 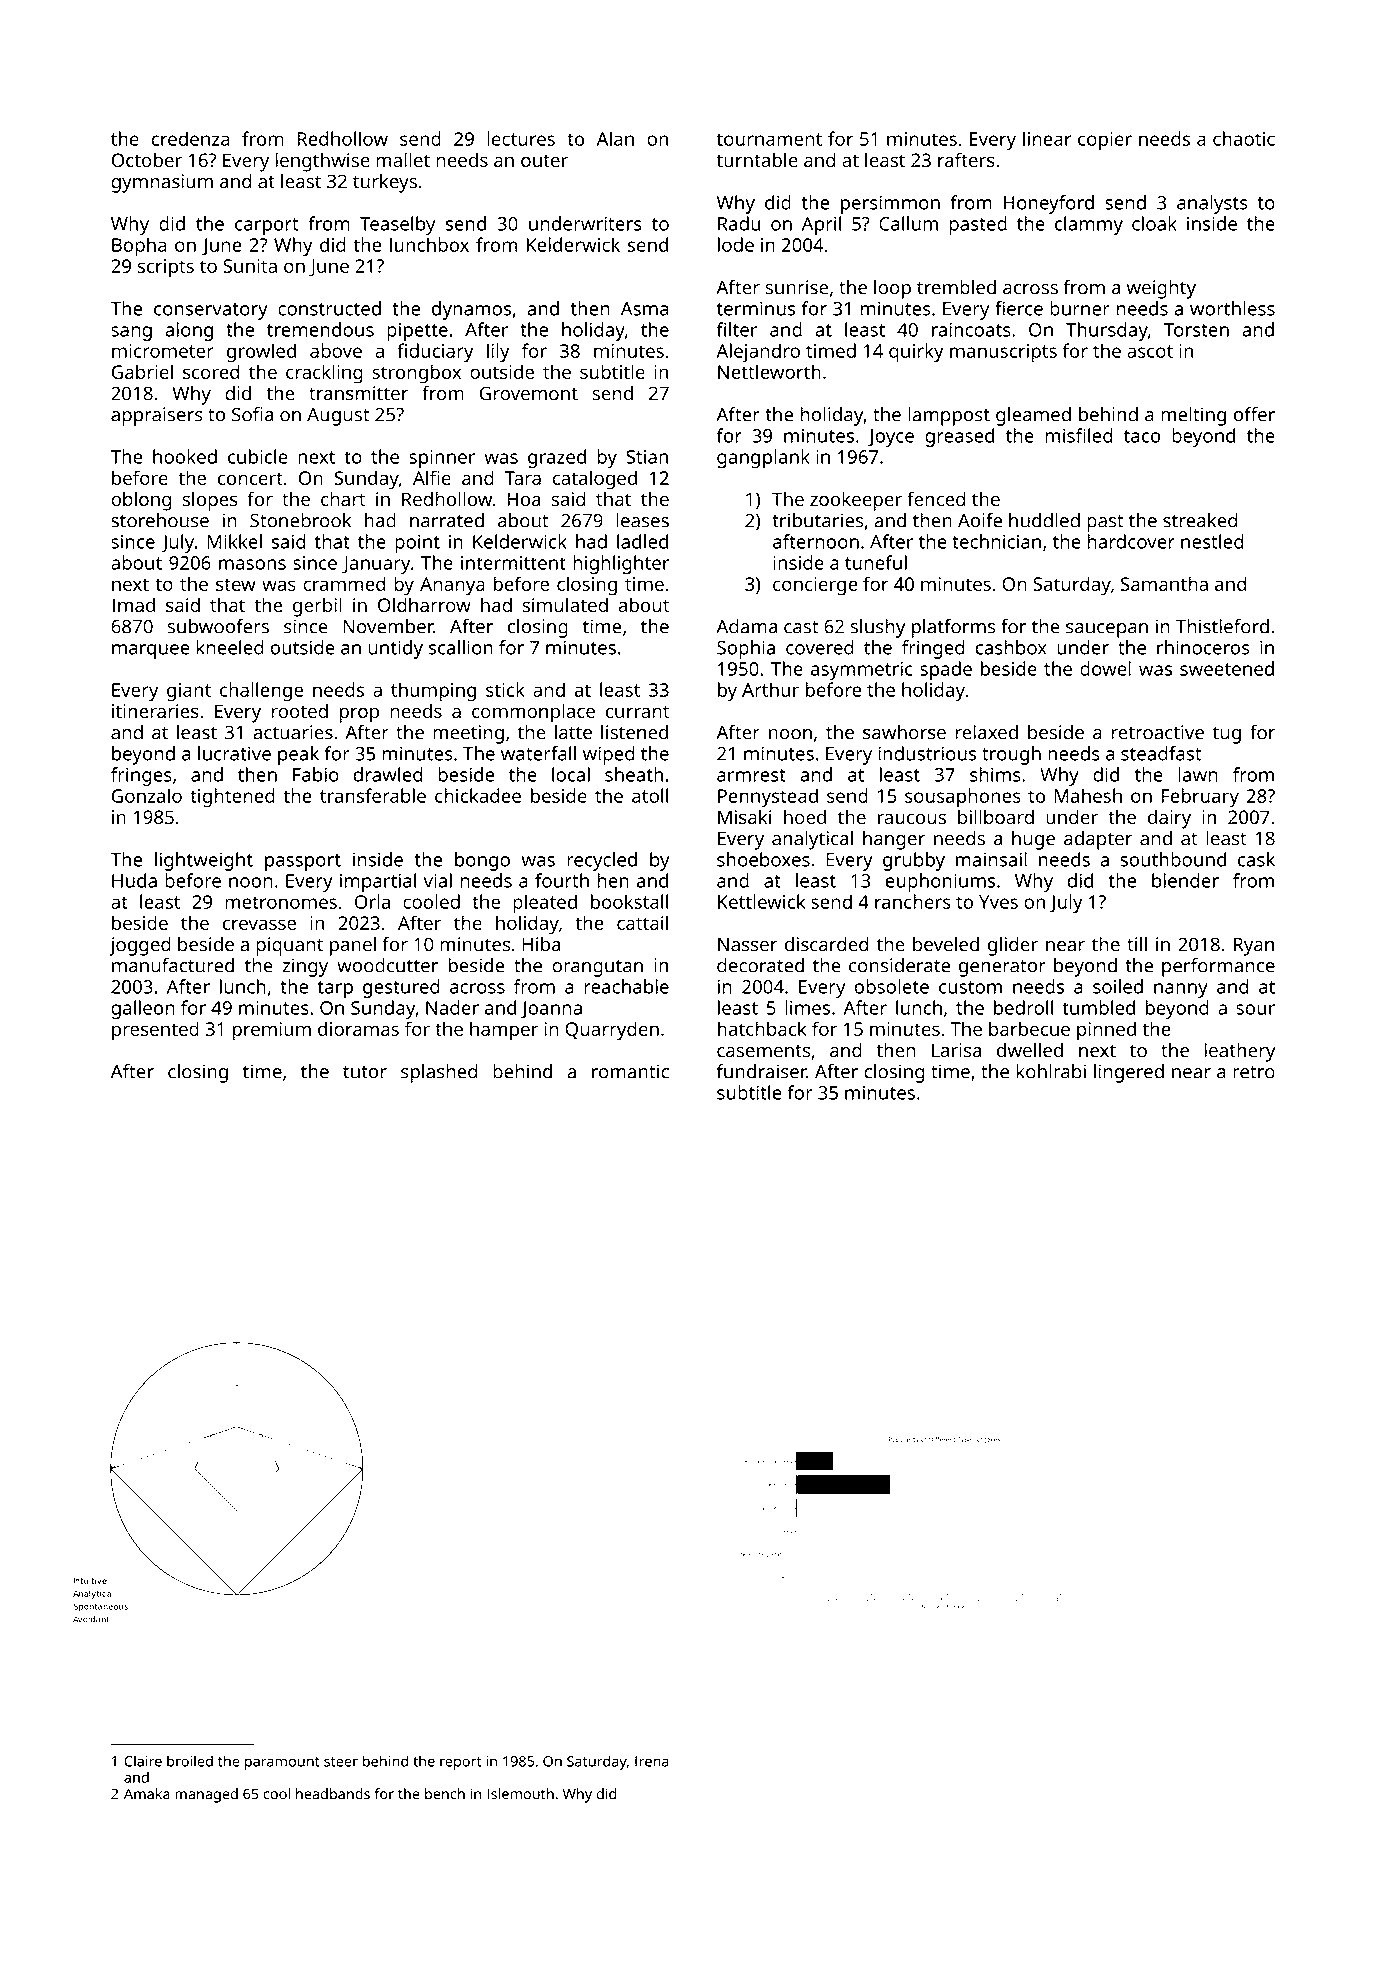 I want to click on sour, so click(x=1255, y=1009).
